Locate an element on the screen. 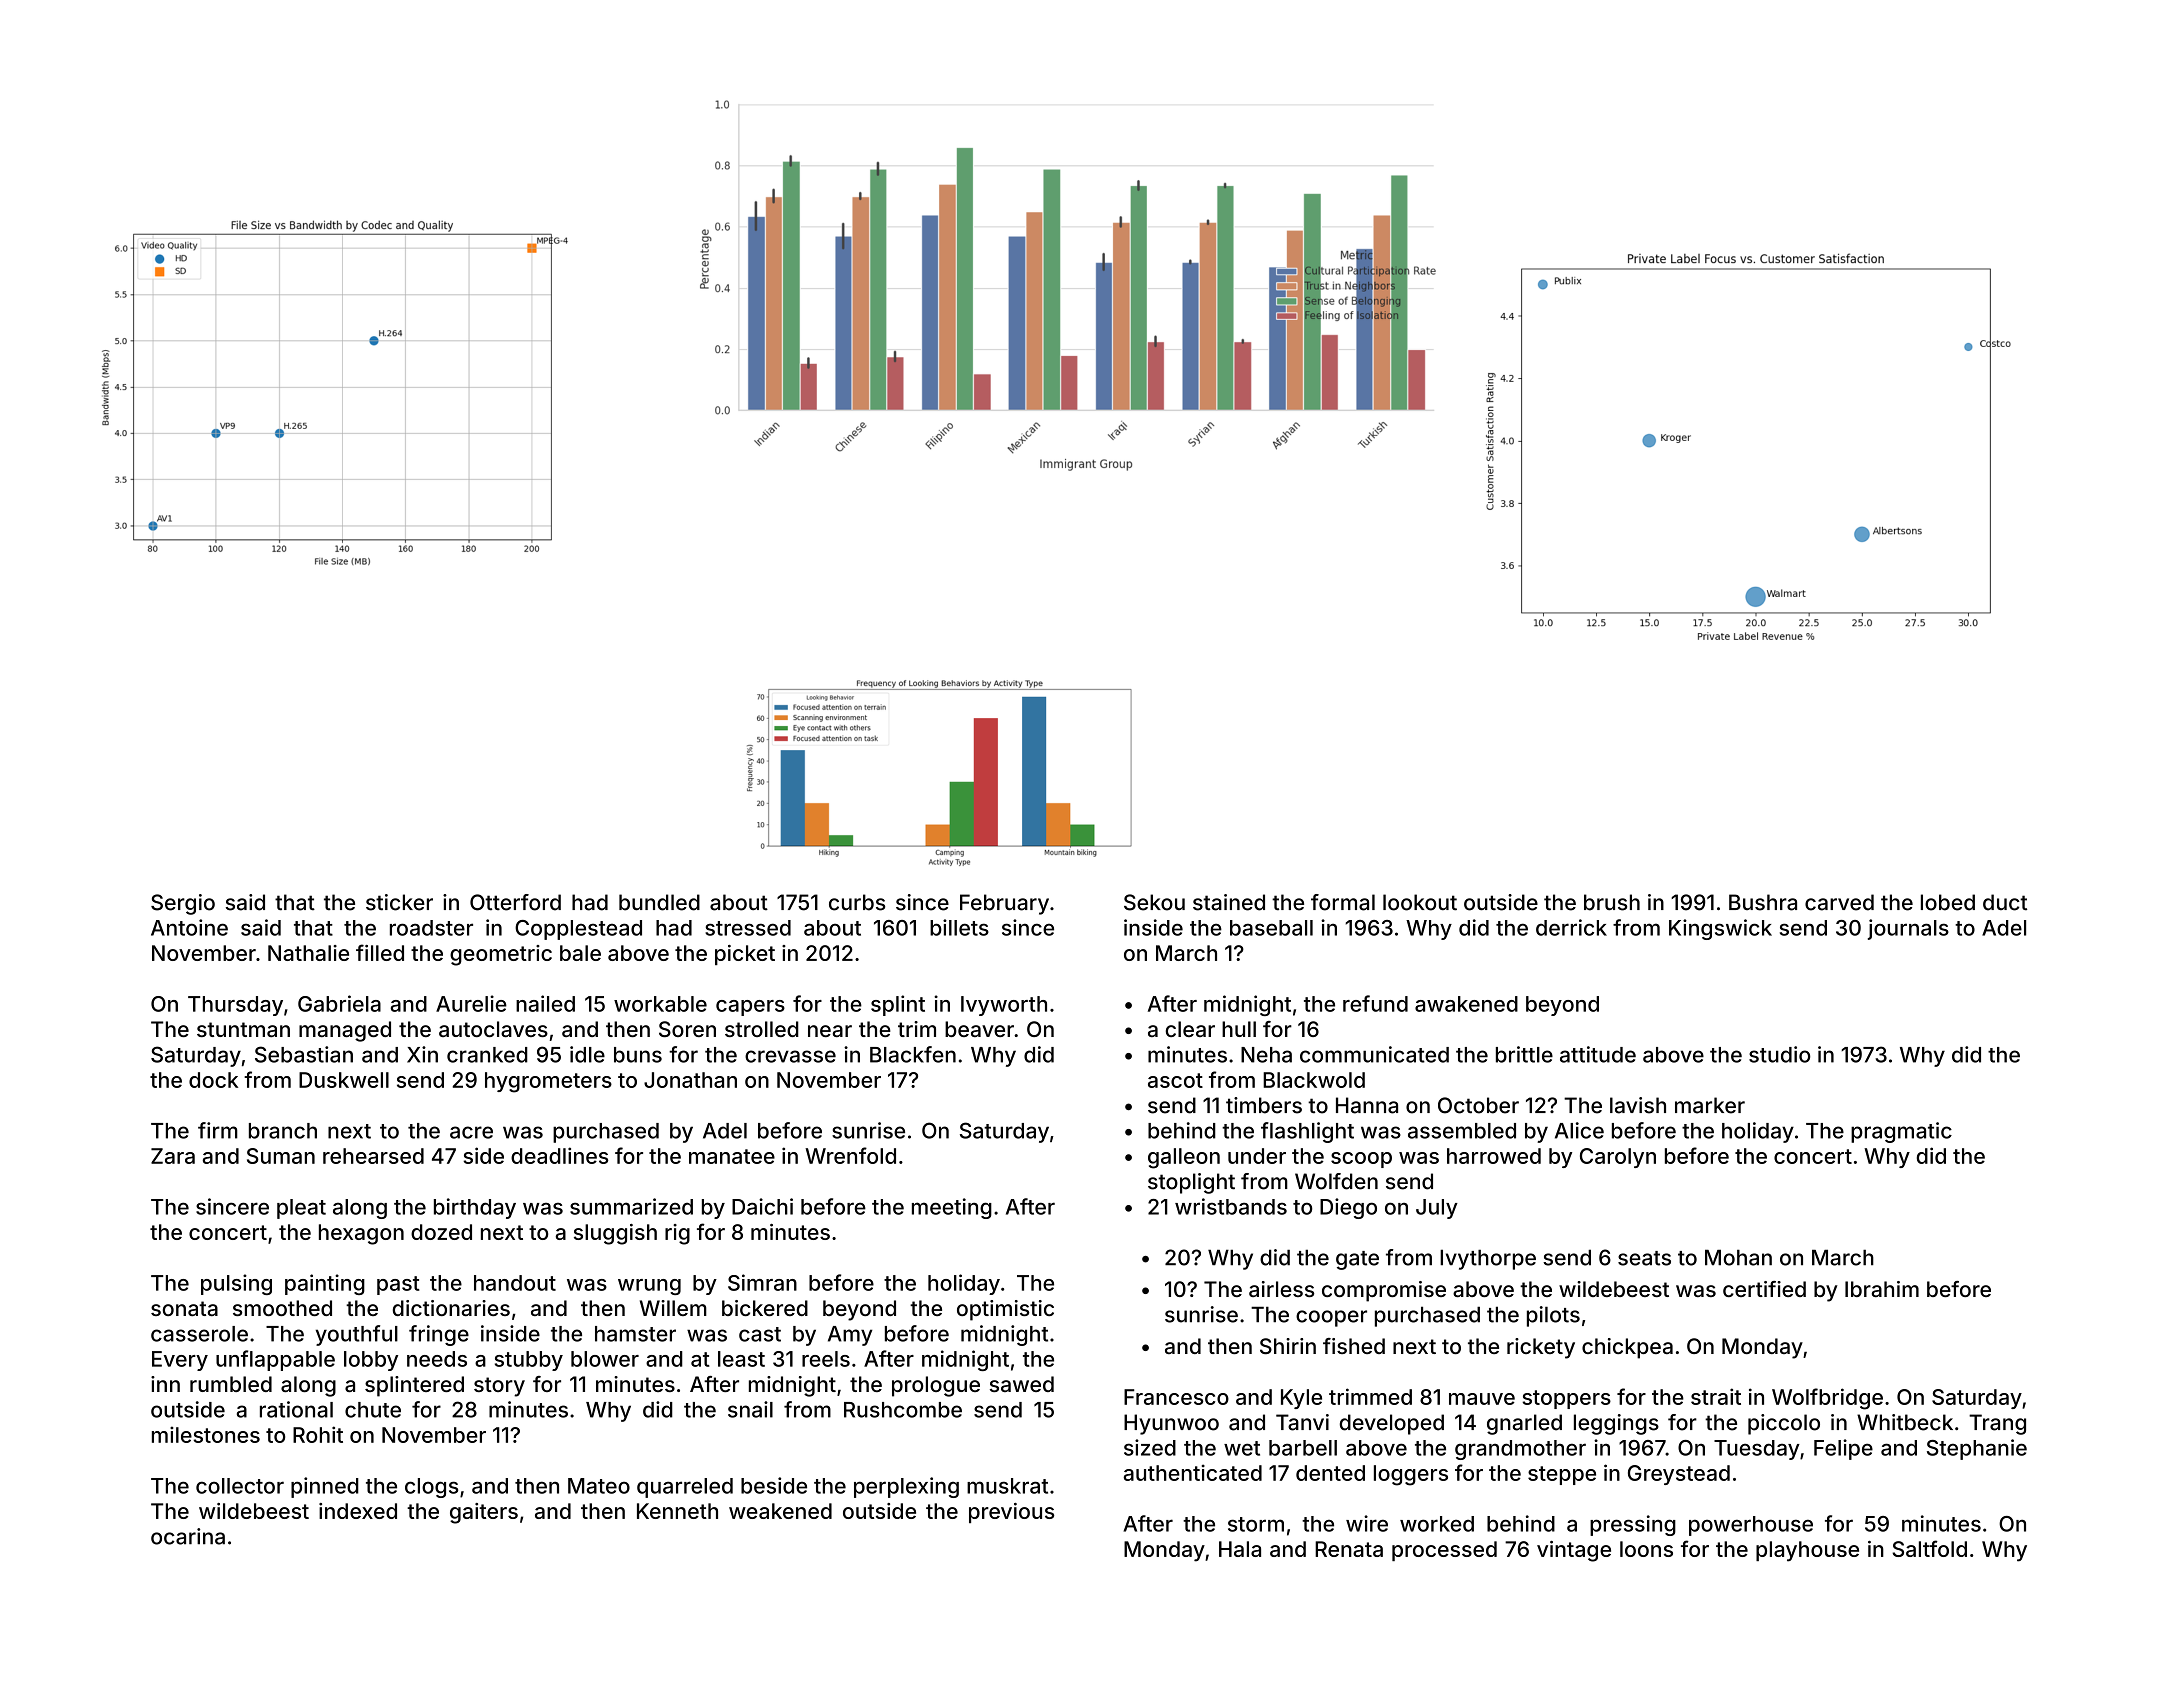 The width and height of the screenshot is (2178, 1683). ascot is located at coordinates (1175, 1080).
